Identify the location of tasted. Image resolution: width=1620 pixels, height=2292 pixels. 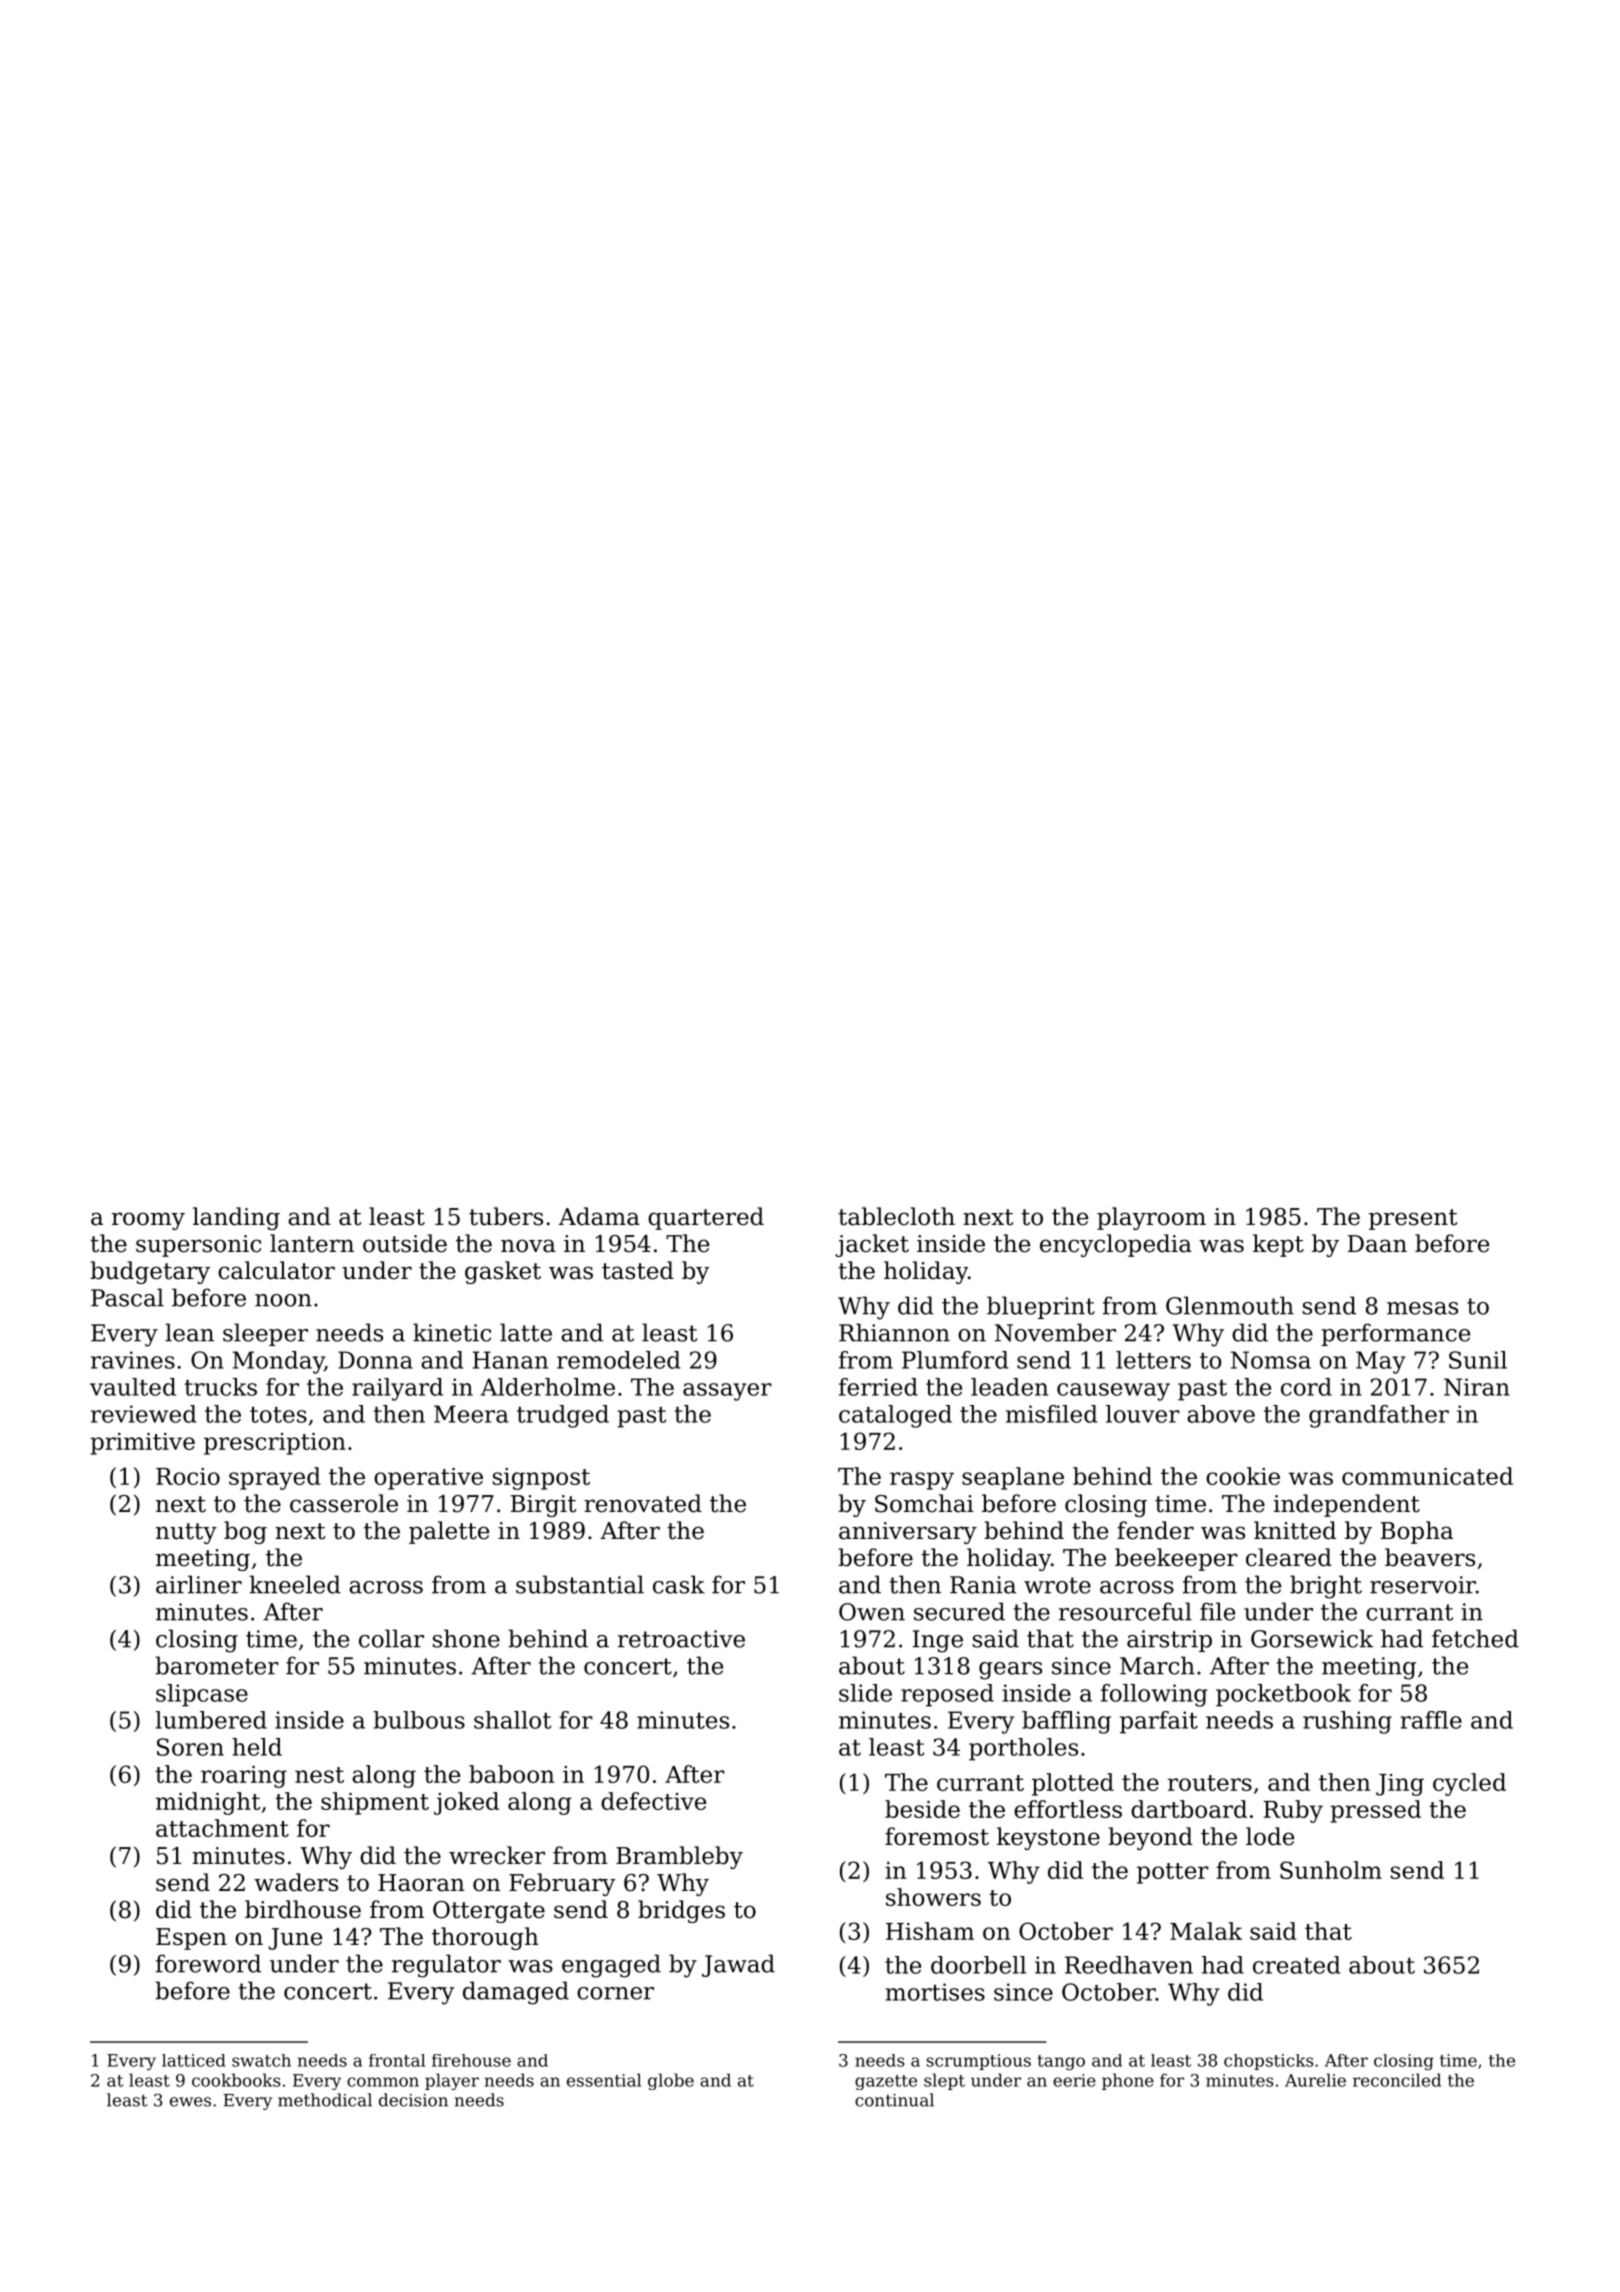
(638, 1270).
